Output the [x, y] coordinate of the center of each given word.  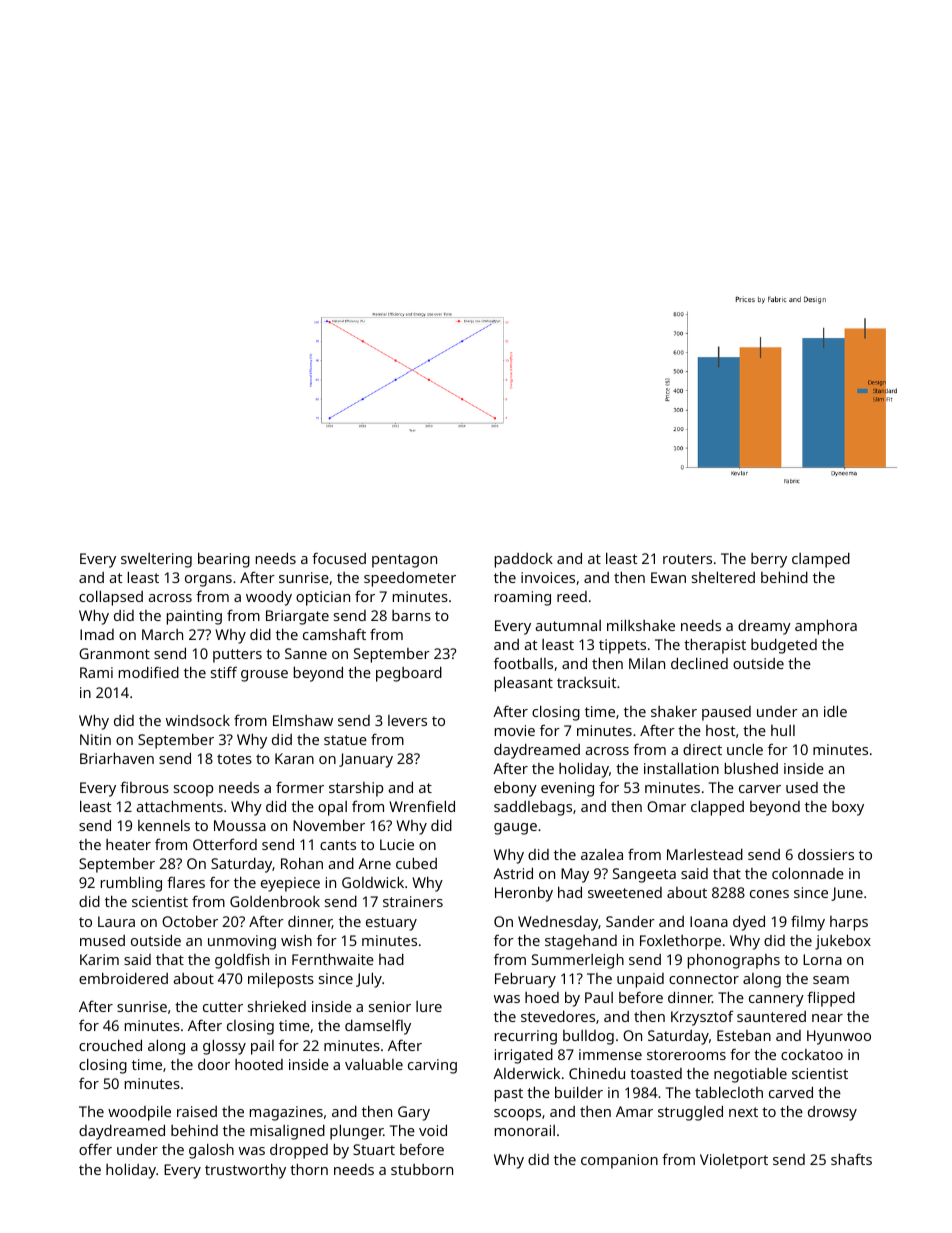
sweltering [156, 560]
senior [390, 1006]
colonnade [808, 873]
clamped [821, 560]
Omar [666, 806]
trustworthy [245, 1171]
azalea [602, 854]
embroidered [123, 978]
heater [128, 844]
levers [407, 720]
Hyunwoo [839, 1037]
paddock [524, 560]
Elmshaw [303, 720]
